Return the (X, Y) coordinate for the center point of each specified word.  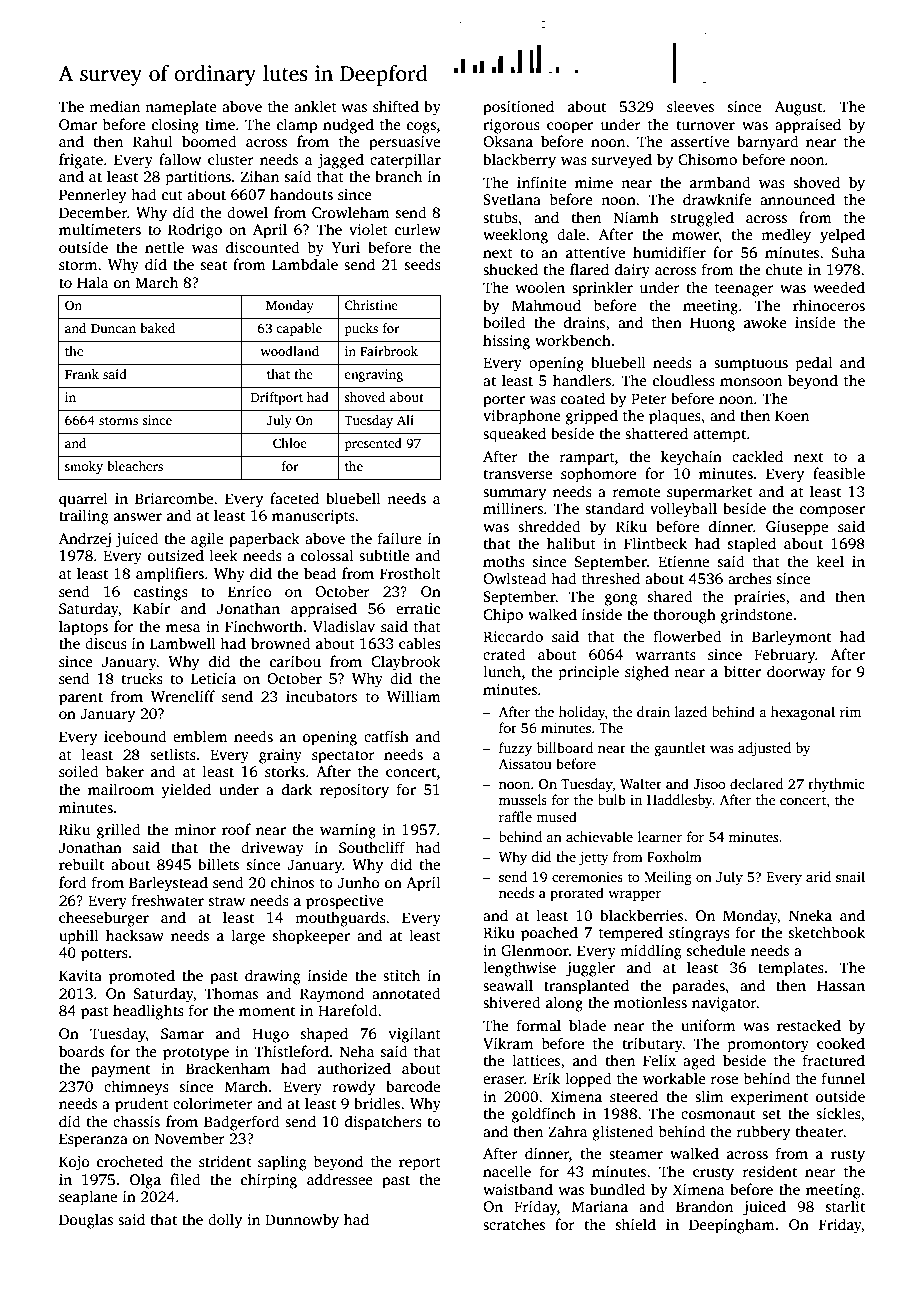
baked (157, 328)
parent (81, 699)
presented (373, 444)
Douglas (86, 1221)
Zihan (260, 176)
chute (784, 269)
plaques (675, 417)
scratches (514, 1224)
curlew (418, 229)
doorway (796, 673)
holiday (582, 713)
